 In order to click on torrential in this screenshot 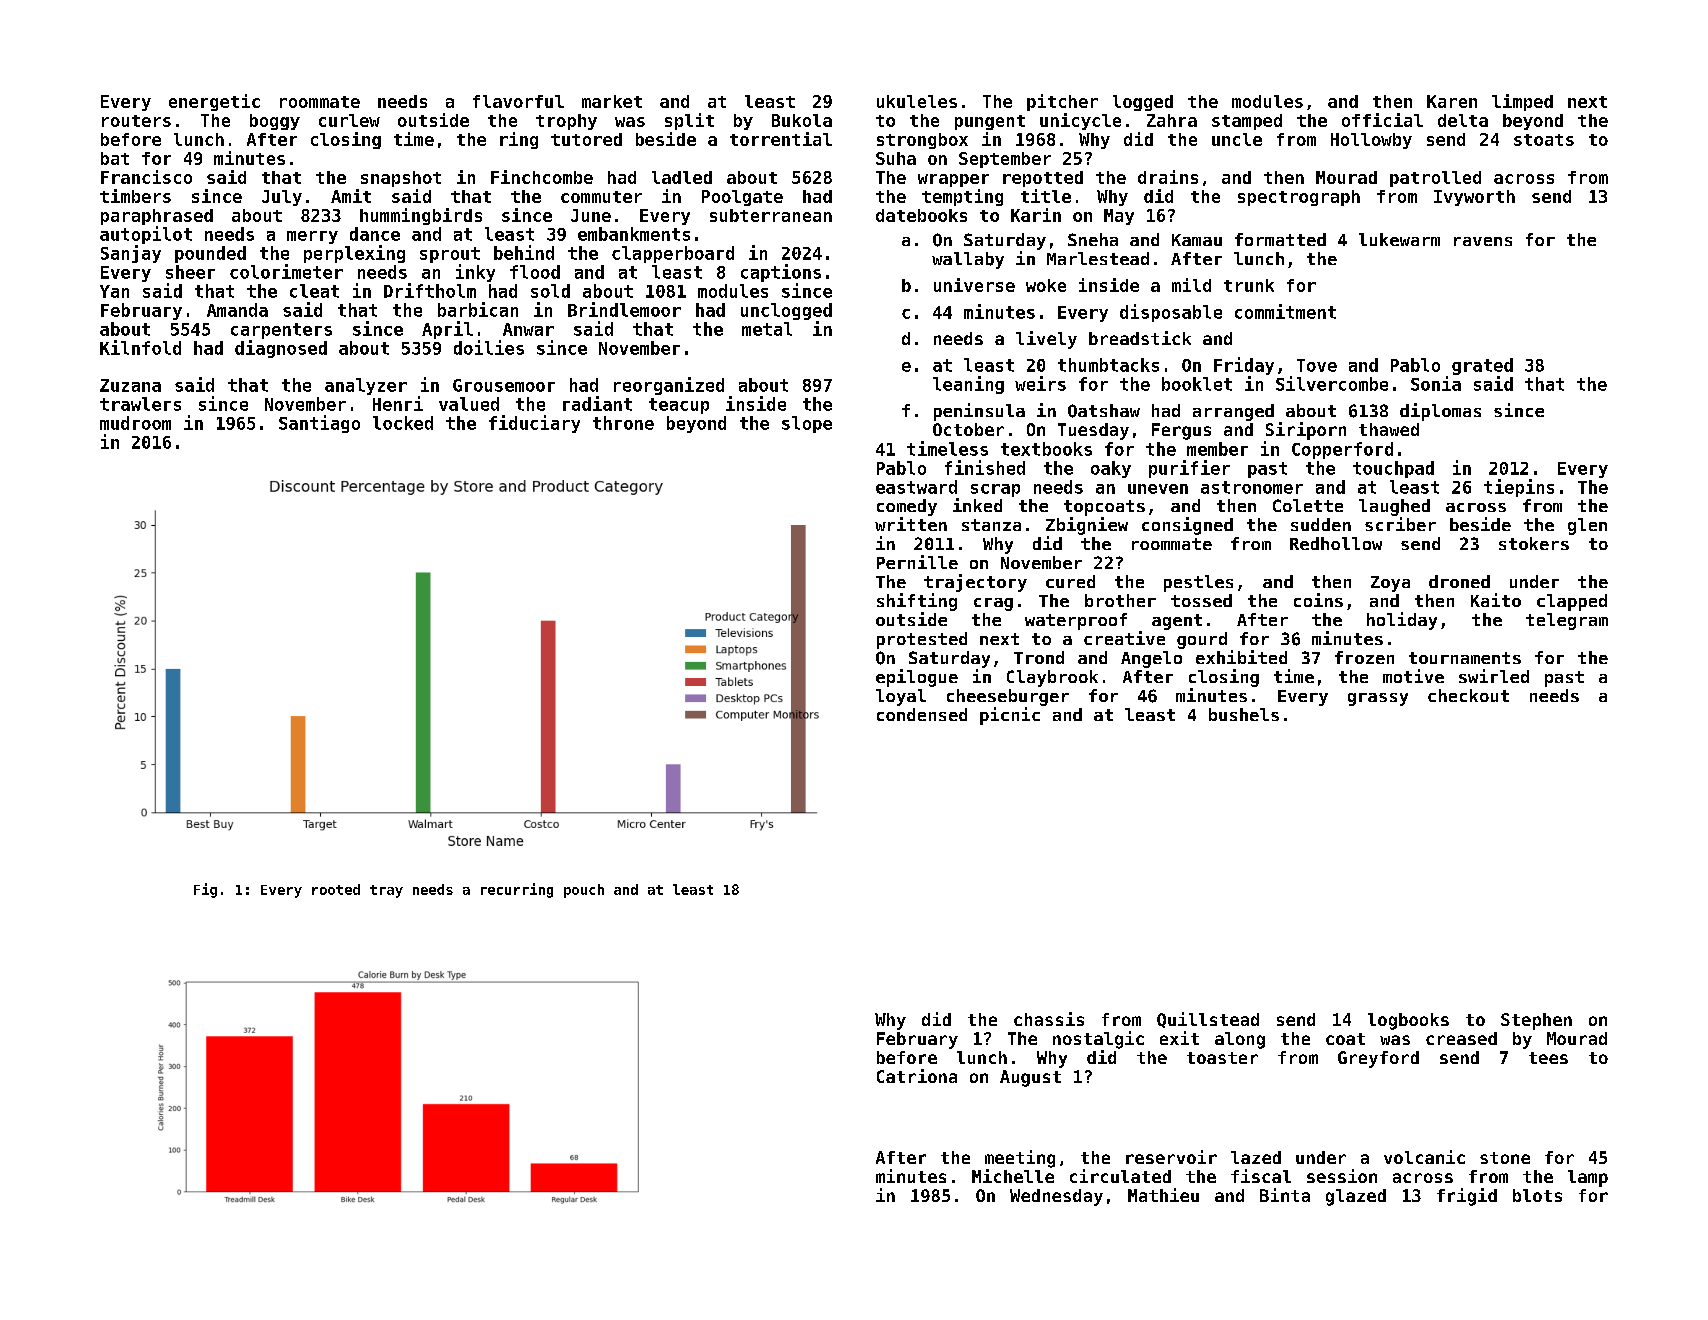, I will do `click(781, 139)`.
